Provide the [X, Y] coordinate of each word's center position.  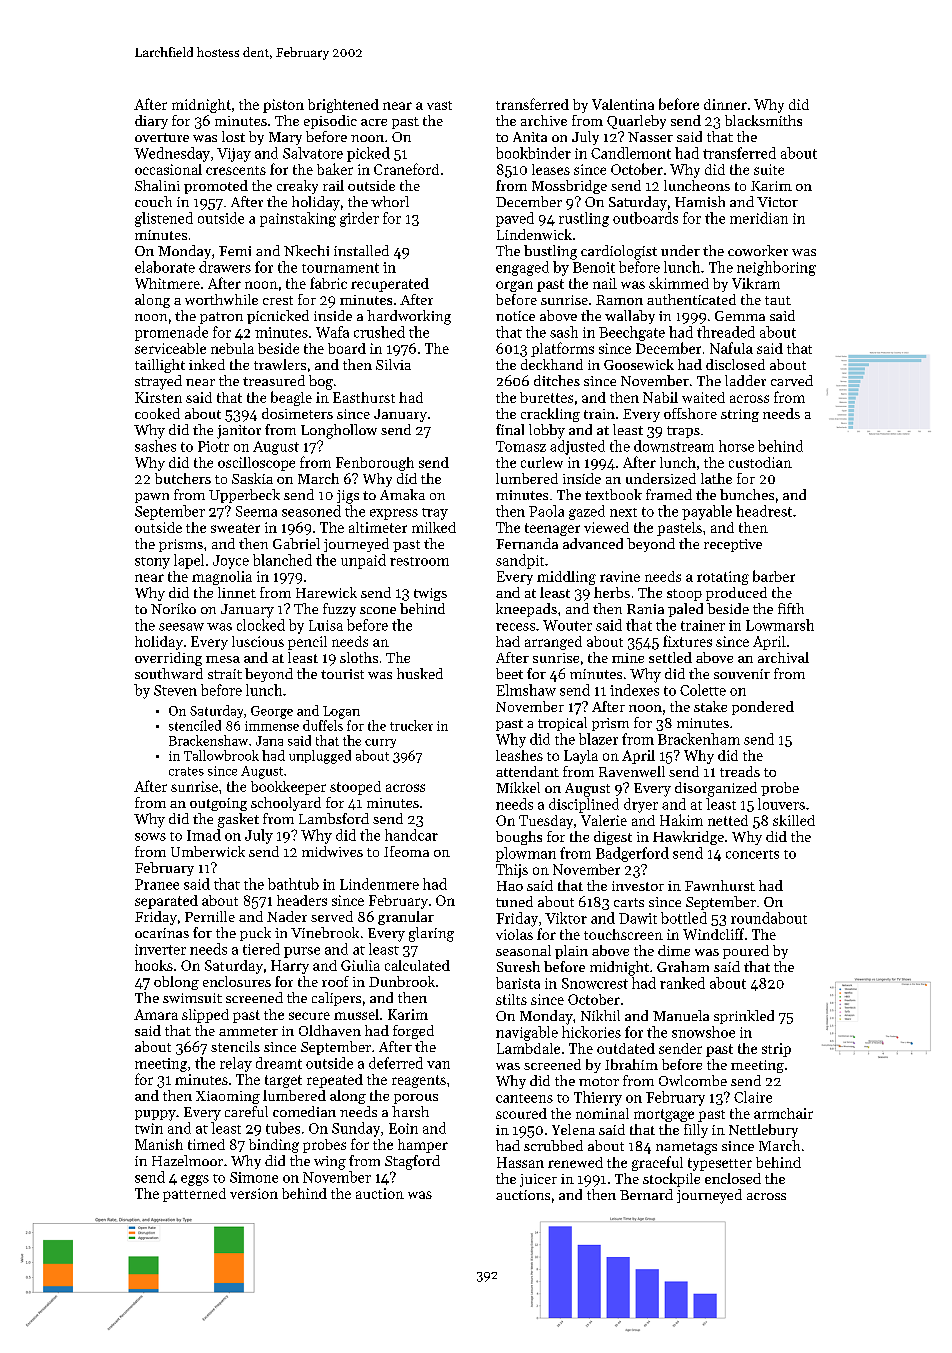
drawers [225, 267]
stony [152, 563]
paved [515, 219]
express [394, 514]
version [254, 1193]
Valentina [623, 104]
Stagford [412, 1162]
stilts [511, 999]
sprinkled [744, 1017]
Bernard [646, 1194]
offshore [690, 413]
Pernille [210, 916]
